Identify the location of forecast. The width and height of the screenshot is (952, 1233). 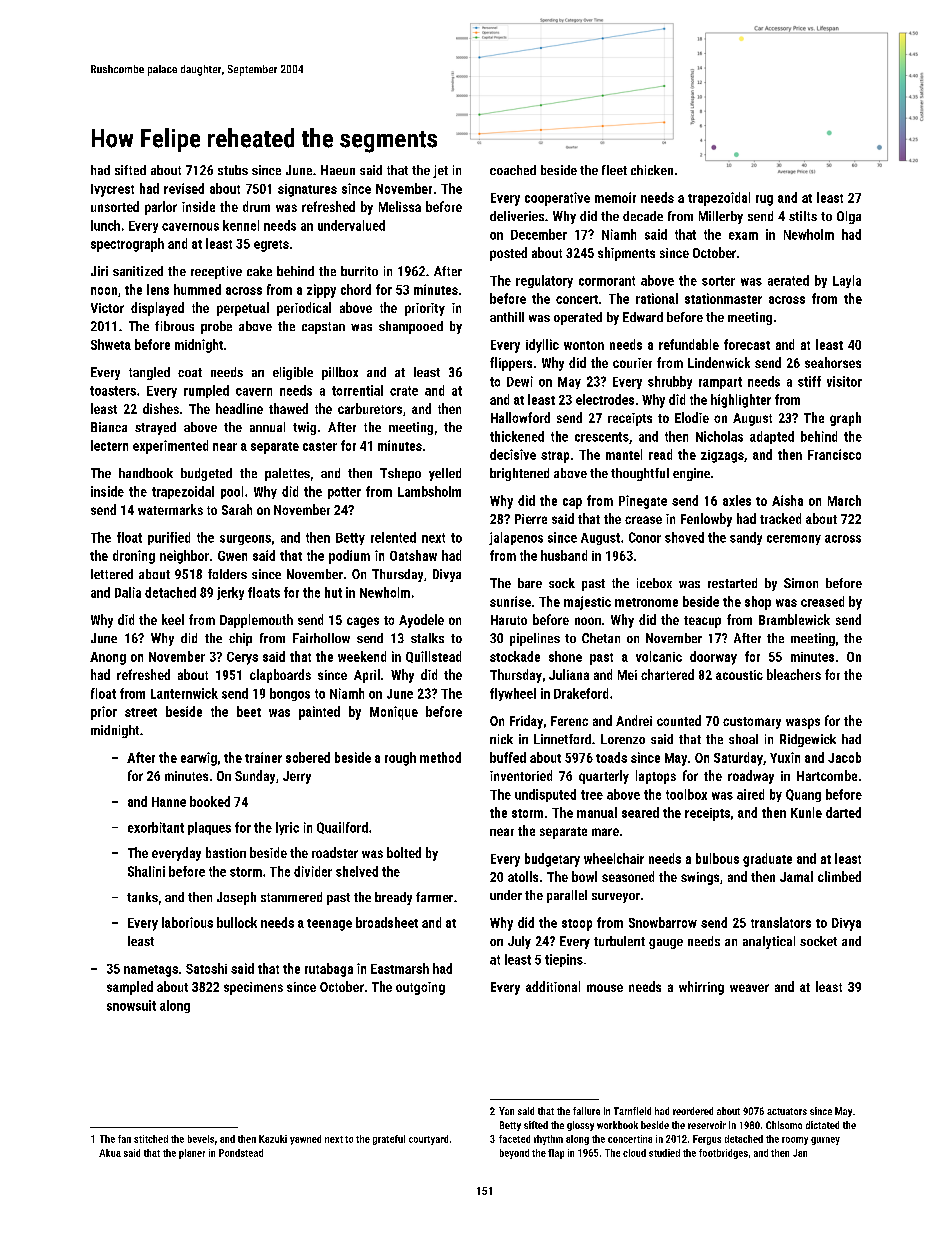
(747, 344).
